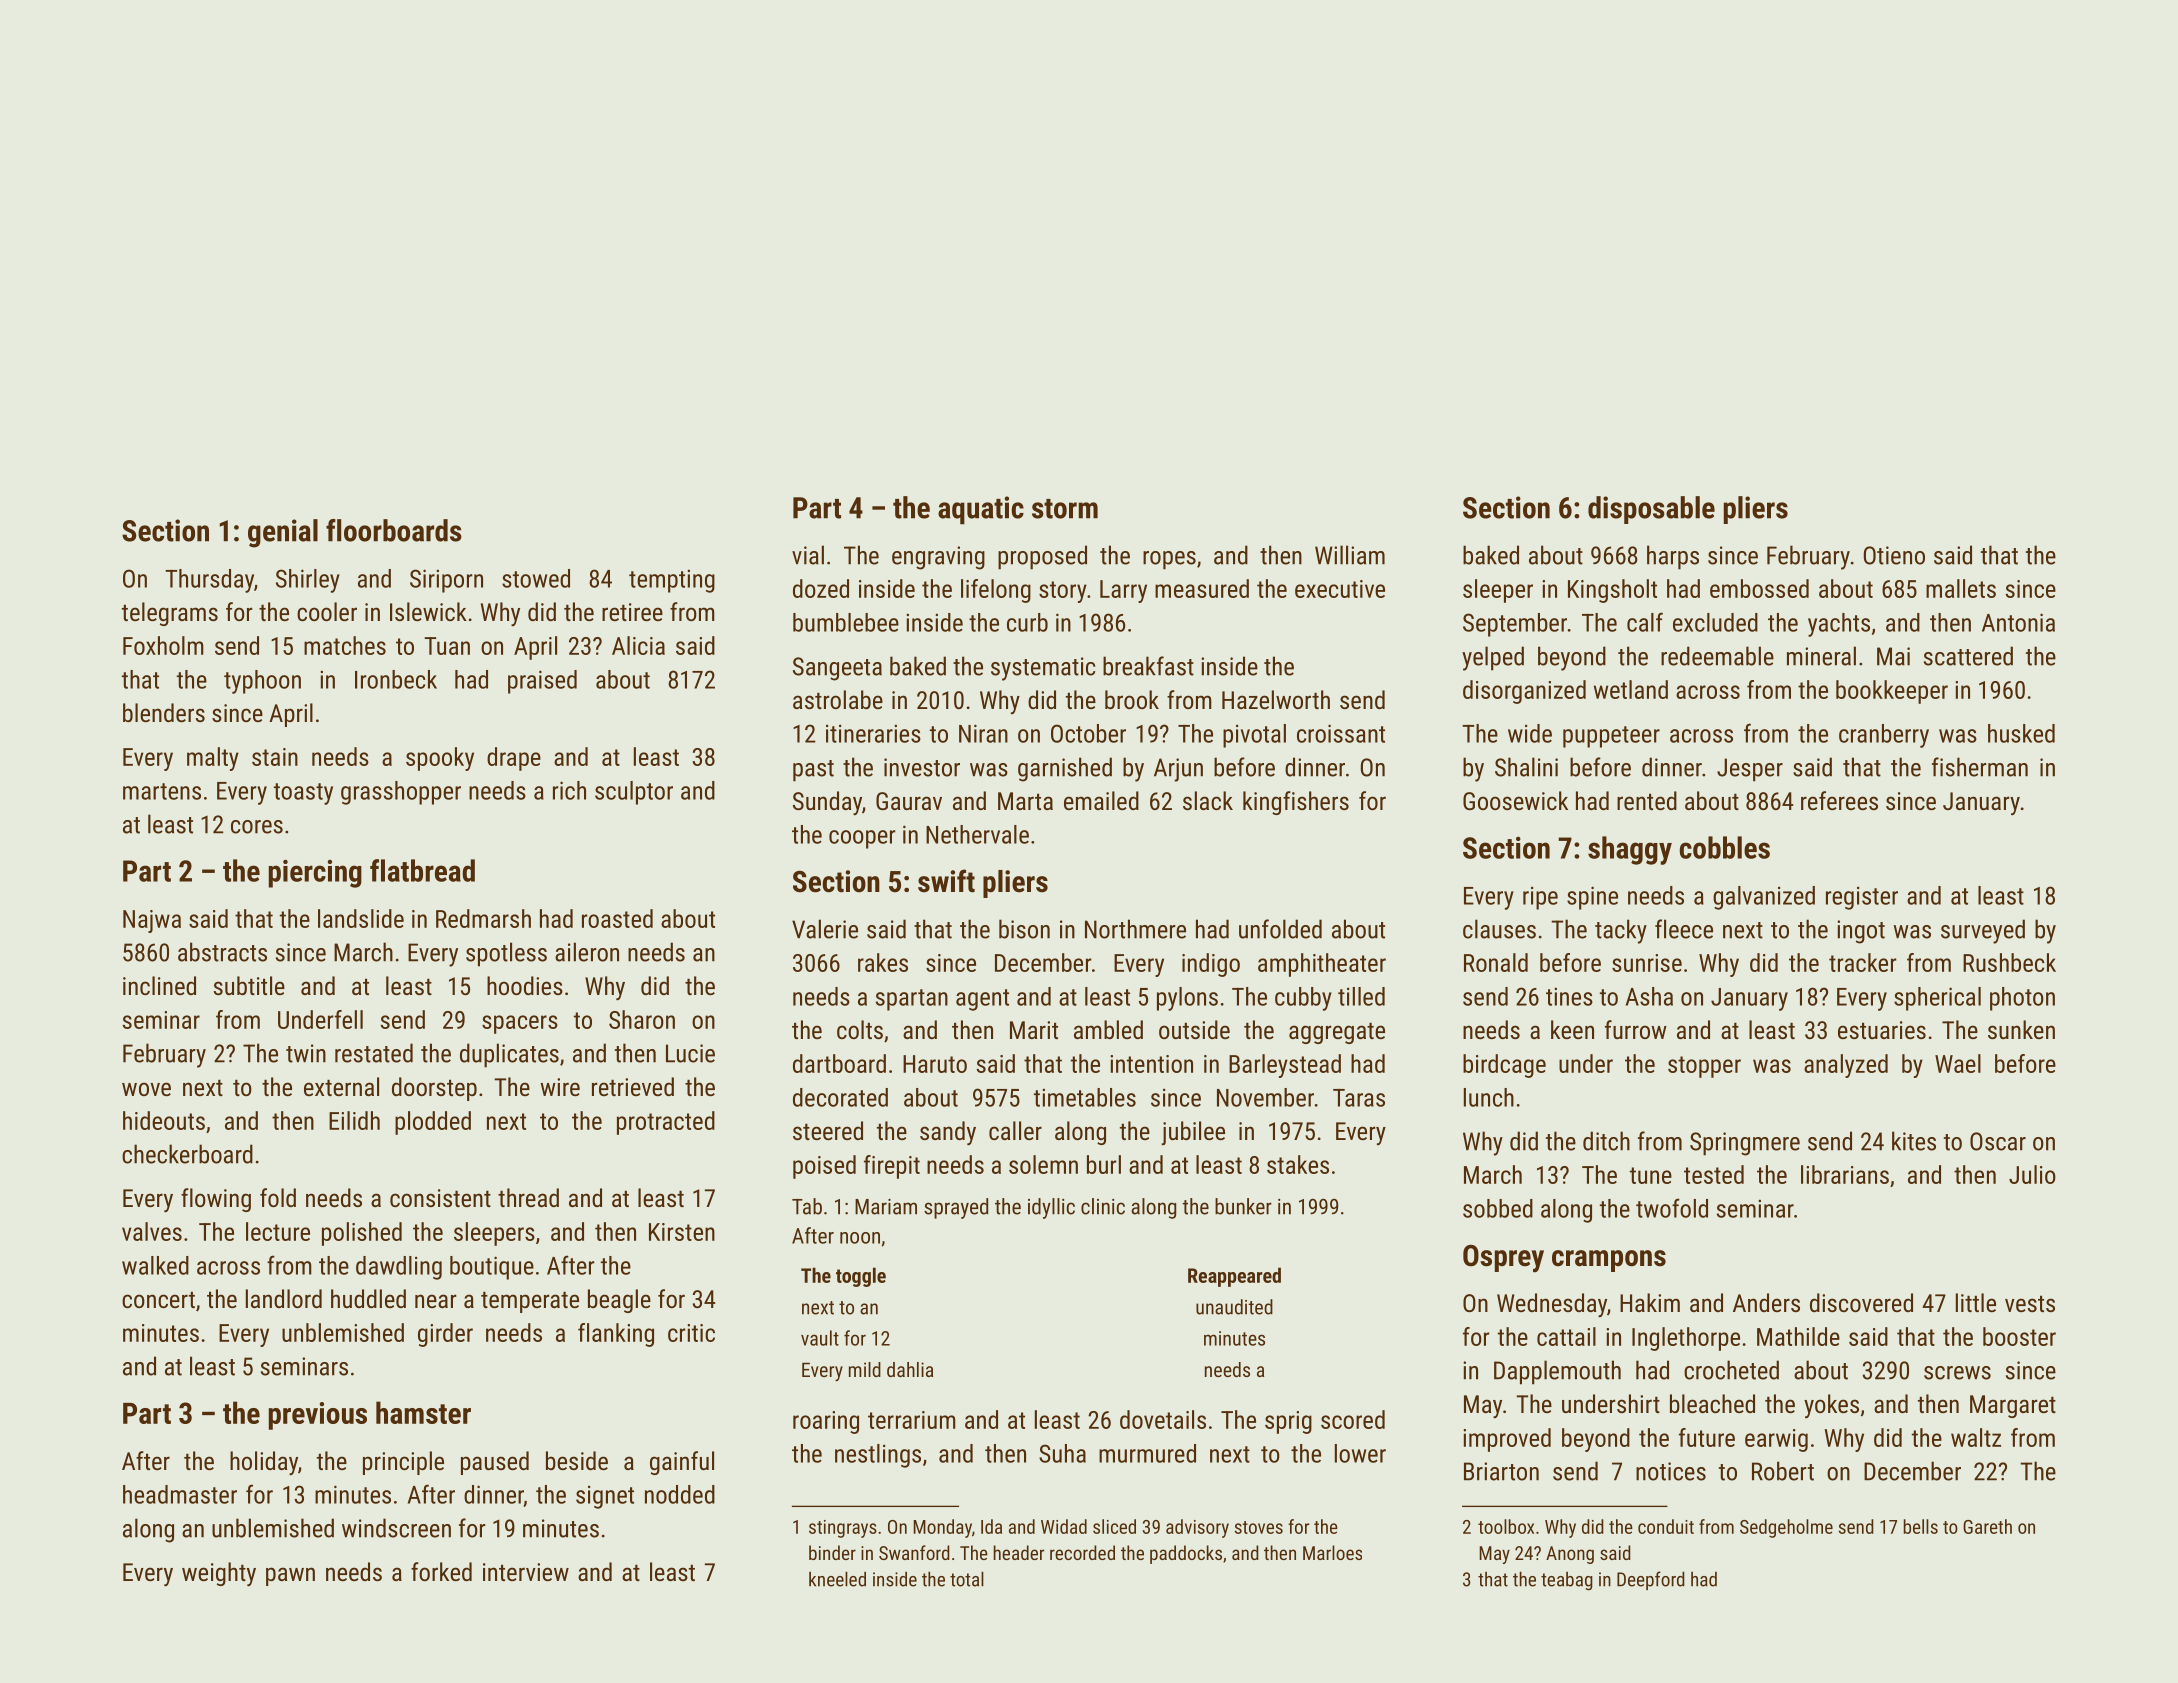 This screenshot has width=2178, height=1683. What do you see at coordinates (1567, 1581) in the screenshot?
I see `teabag` at bounding box center [1567, 1581].
